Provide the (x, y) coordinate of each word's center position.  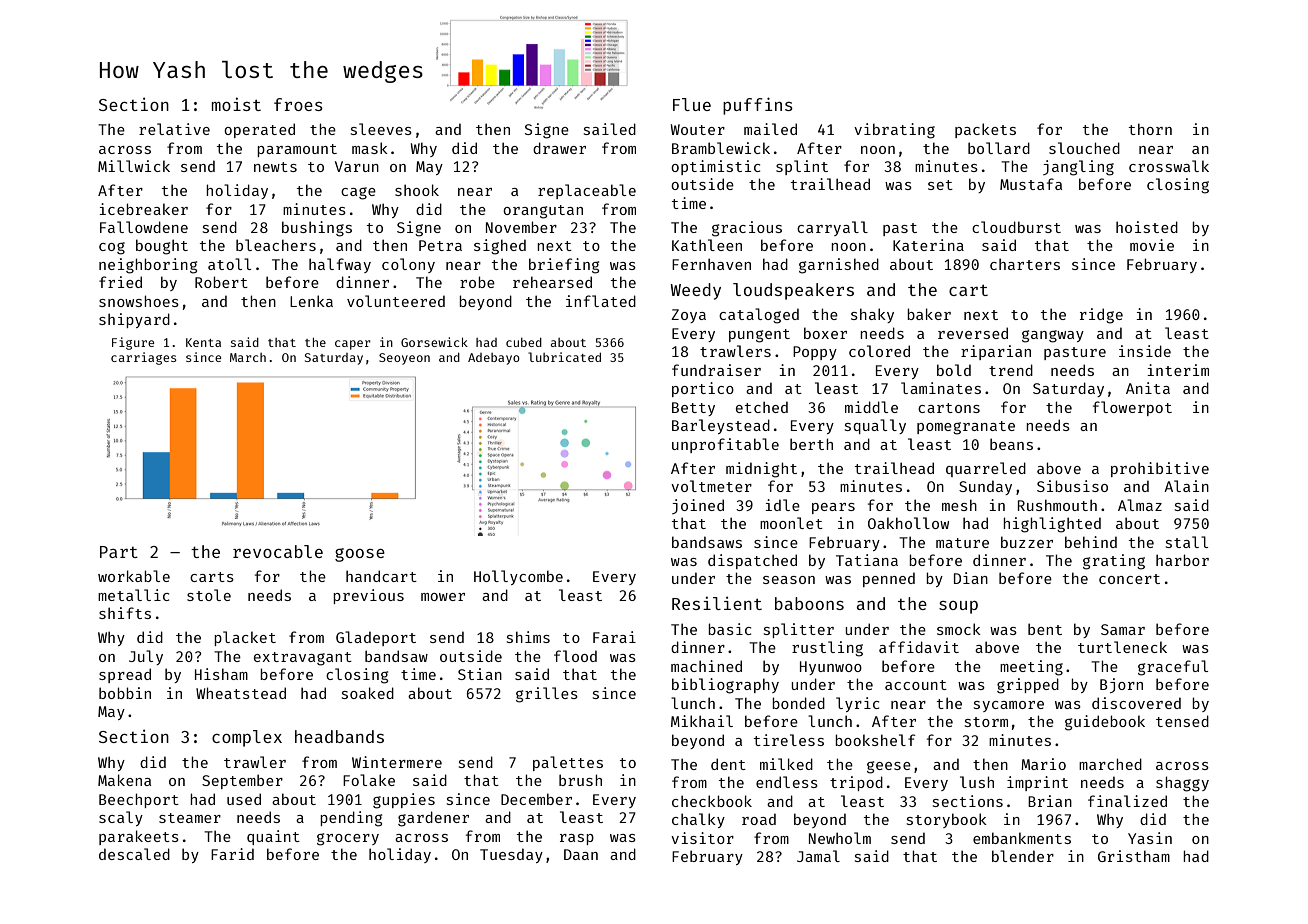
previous (368, 596)
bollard (999, 148)
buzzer (1027, 542)
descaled (134, 854)
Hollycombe (518, 577)
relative (174, 129)
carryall (832, 228)
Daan (581, 854)
